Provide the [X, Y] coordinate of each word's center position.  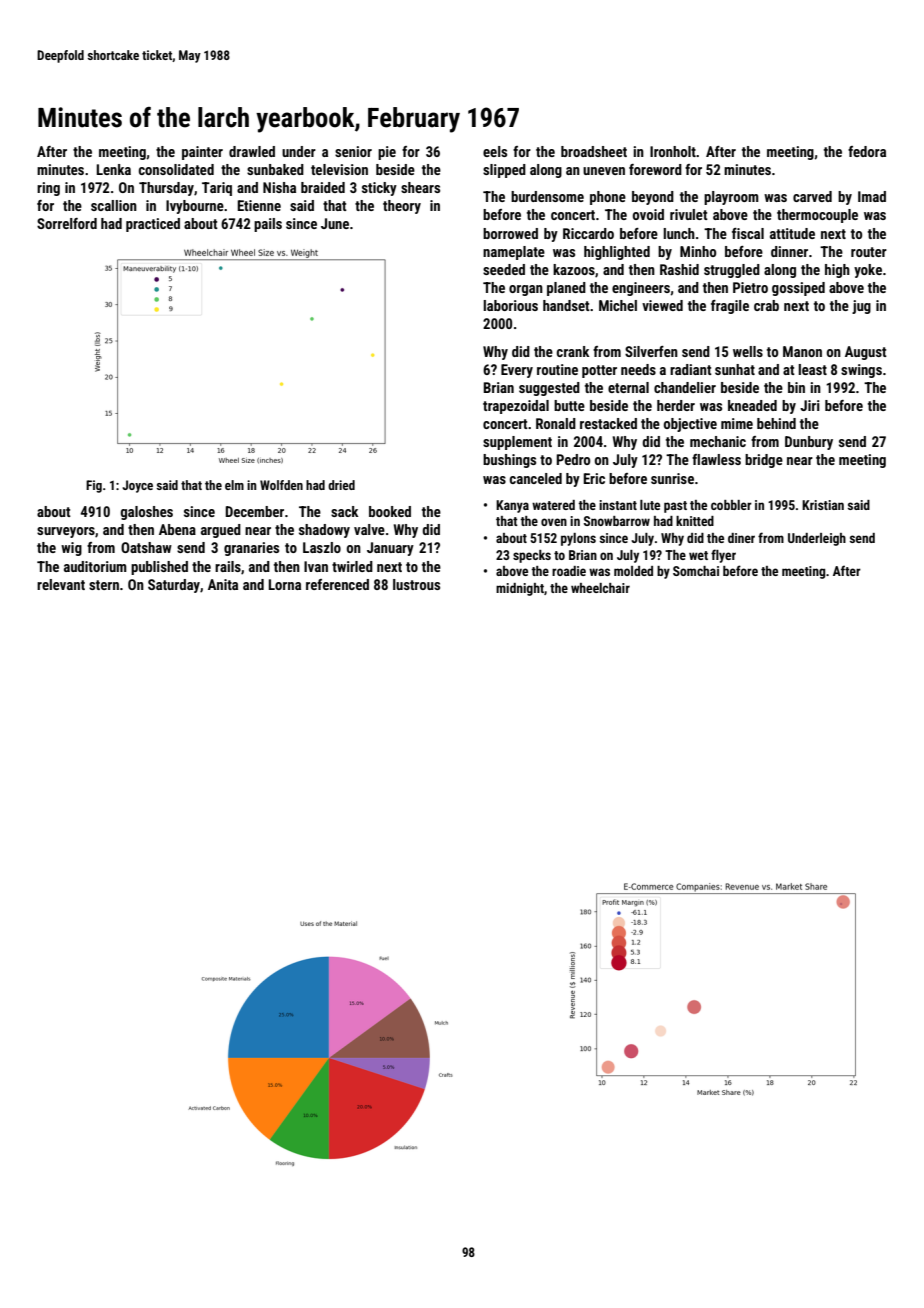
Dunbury [809, 443]
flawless [716, 459]
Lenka [113, 169]
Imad [872, 196]
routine [557, 369]
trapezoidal [516, 407]
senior [353, 151]
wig [71, 549]
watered [553, 505]
